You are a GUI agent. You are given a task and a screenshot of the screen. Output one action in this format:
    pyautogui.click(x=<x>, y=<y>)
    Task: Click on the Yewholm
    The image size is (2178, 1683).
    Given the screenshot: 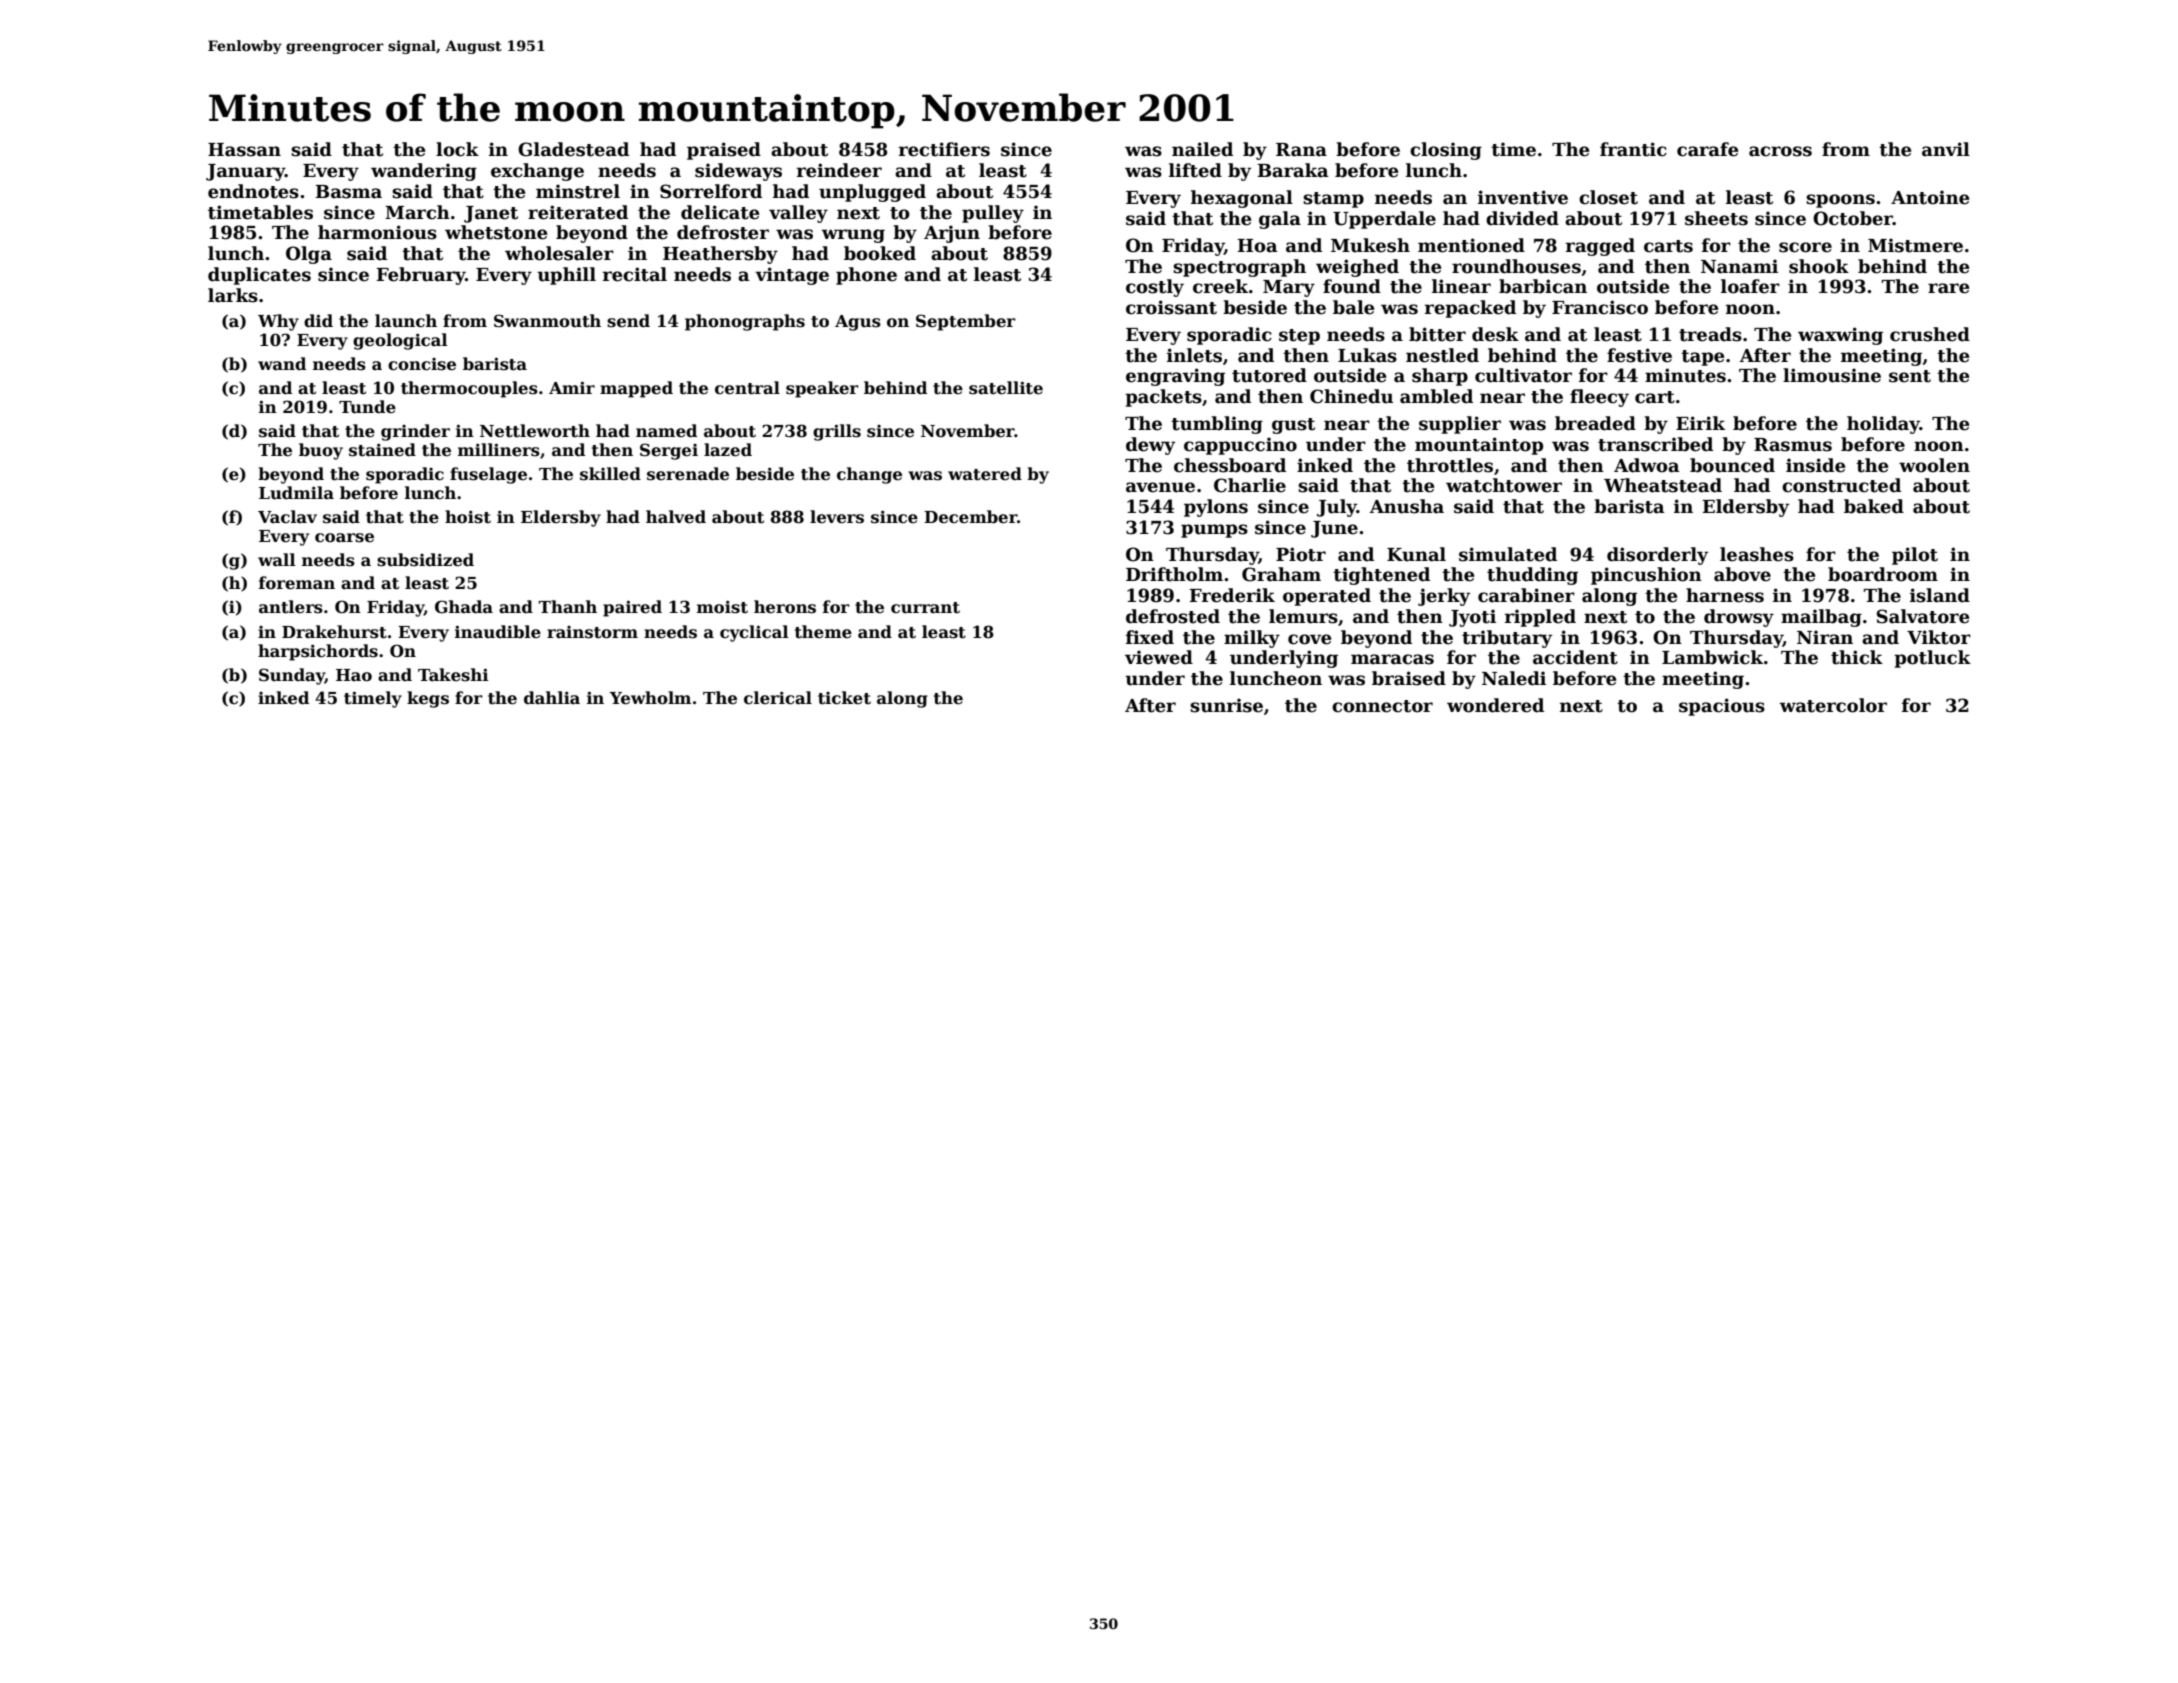 What is the action you would take?
    pyautogui.click(x=650, y=698)
